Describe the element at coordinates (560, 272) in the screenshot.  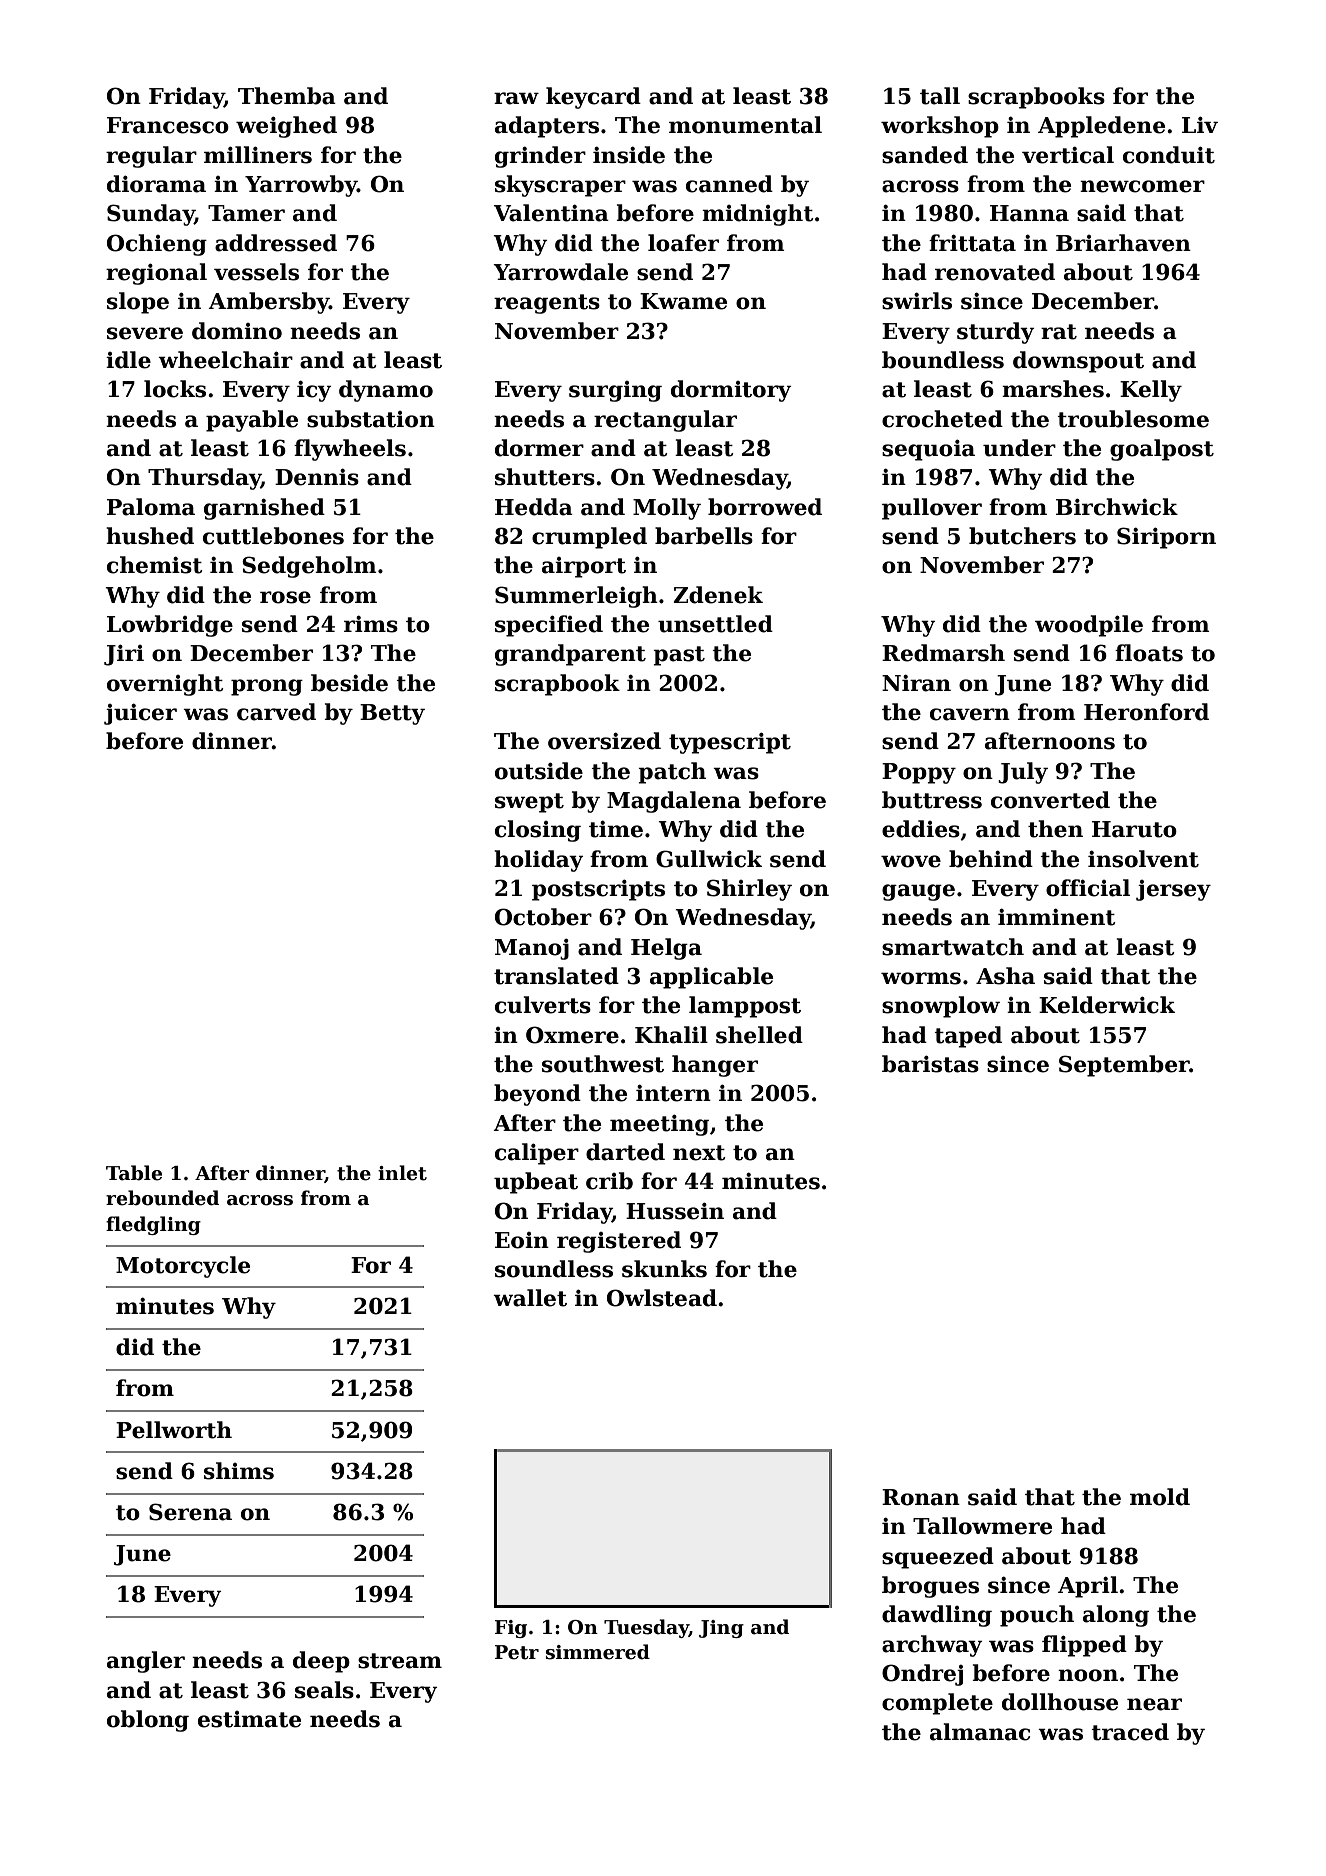
I see `Yarrowdale` at that location.
